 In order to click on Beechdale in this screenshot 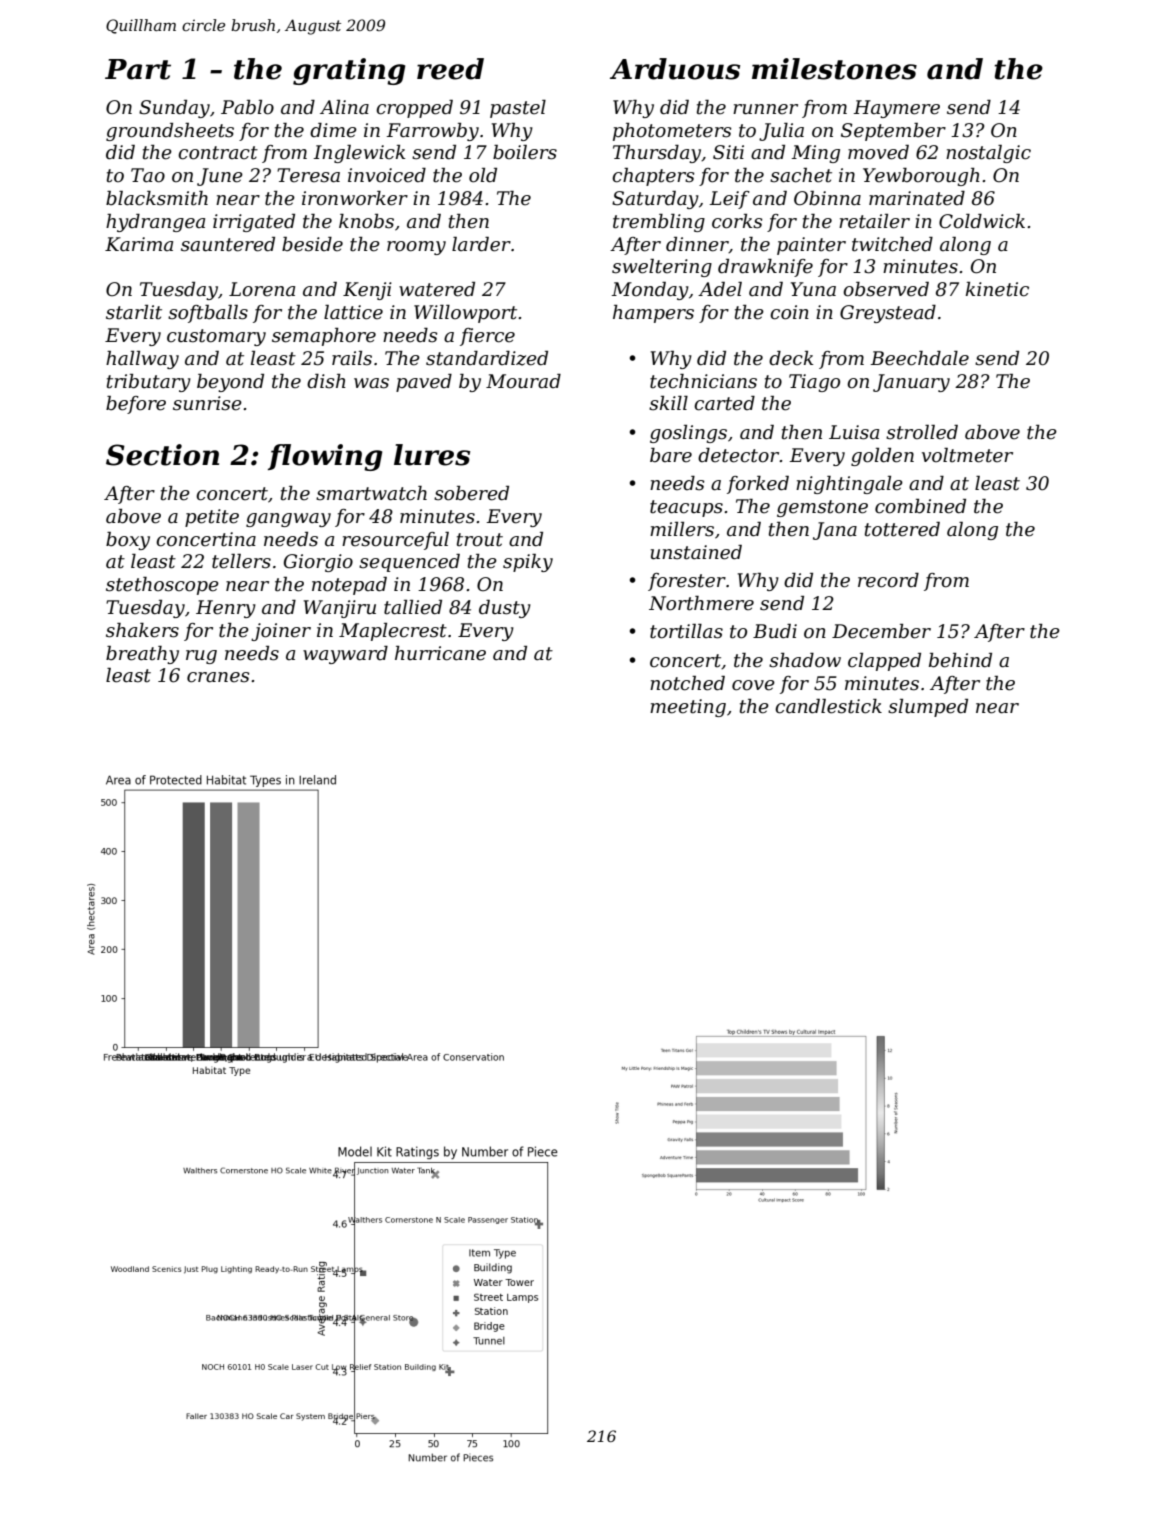, I will do `click(919, 358)`.
